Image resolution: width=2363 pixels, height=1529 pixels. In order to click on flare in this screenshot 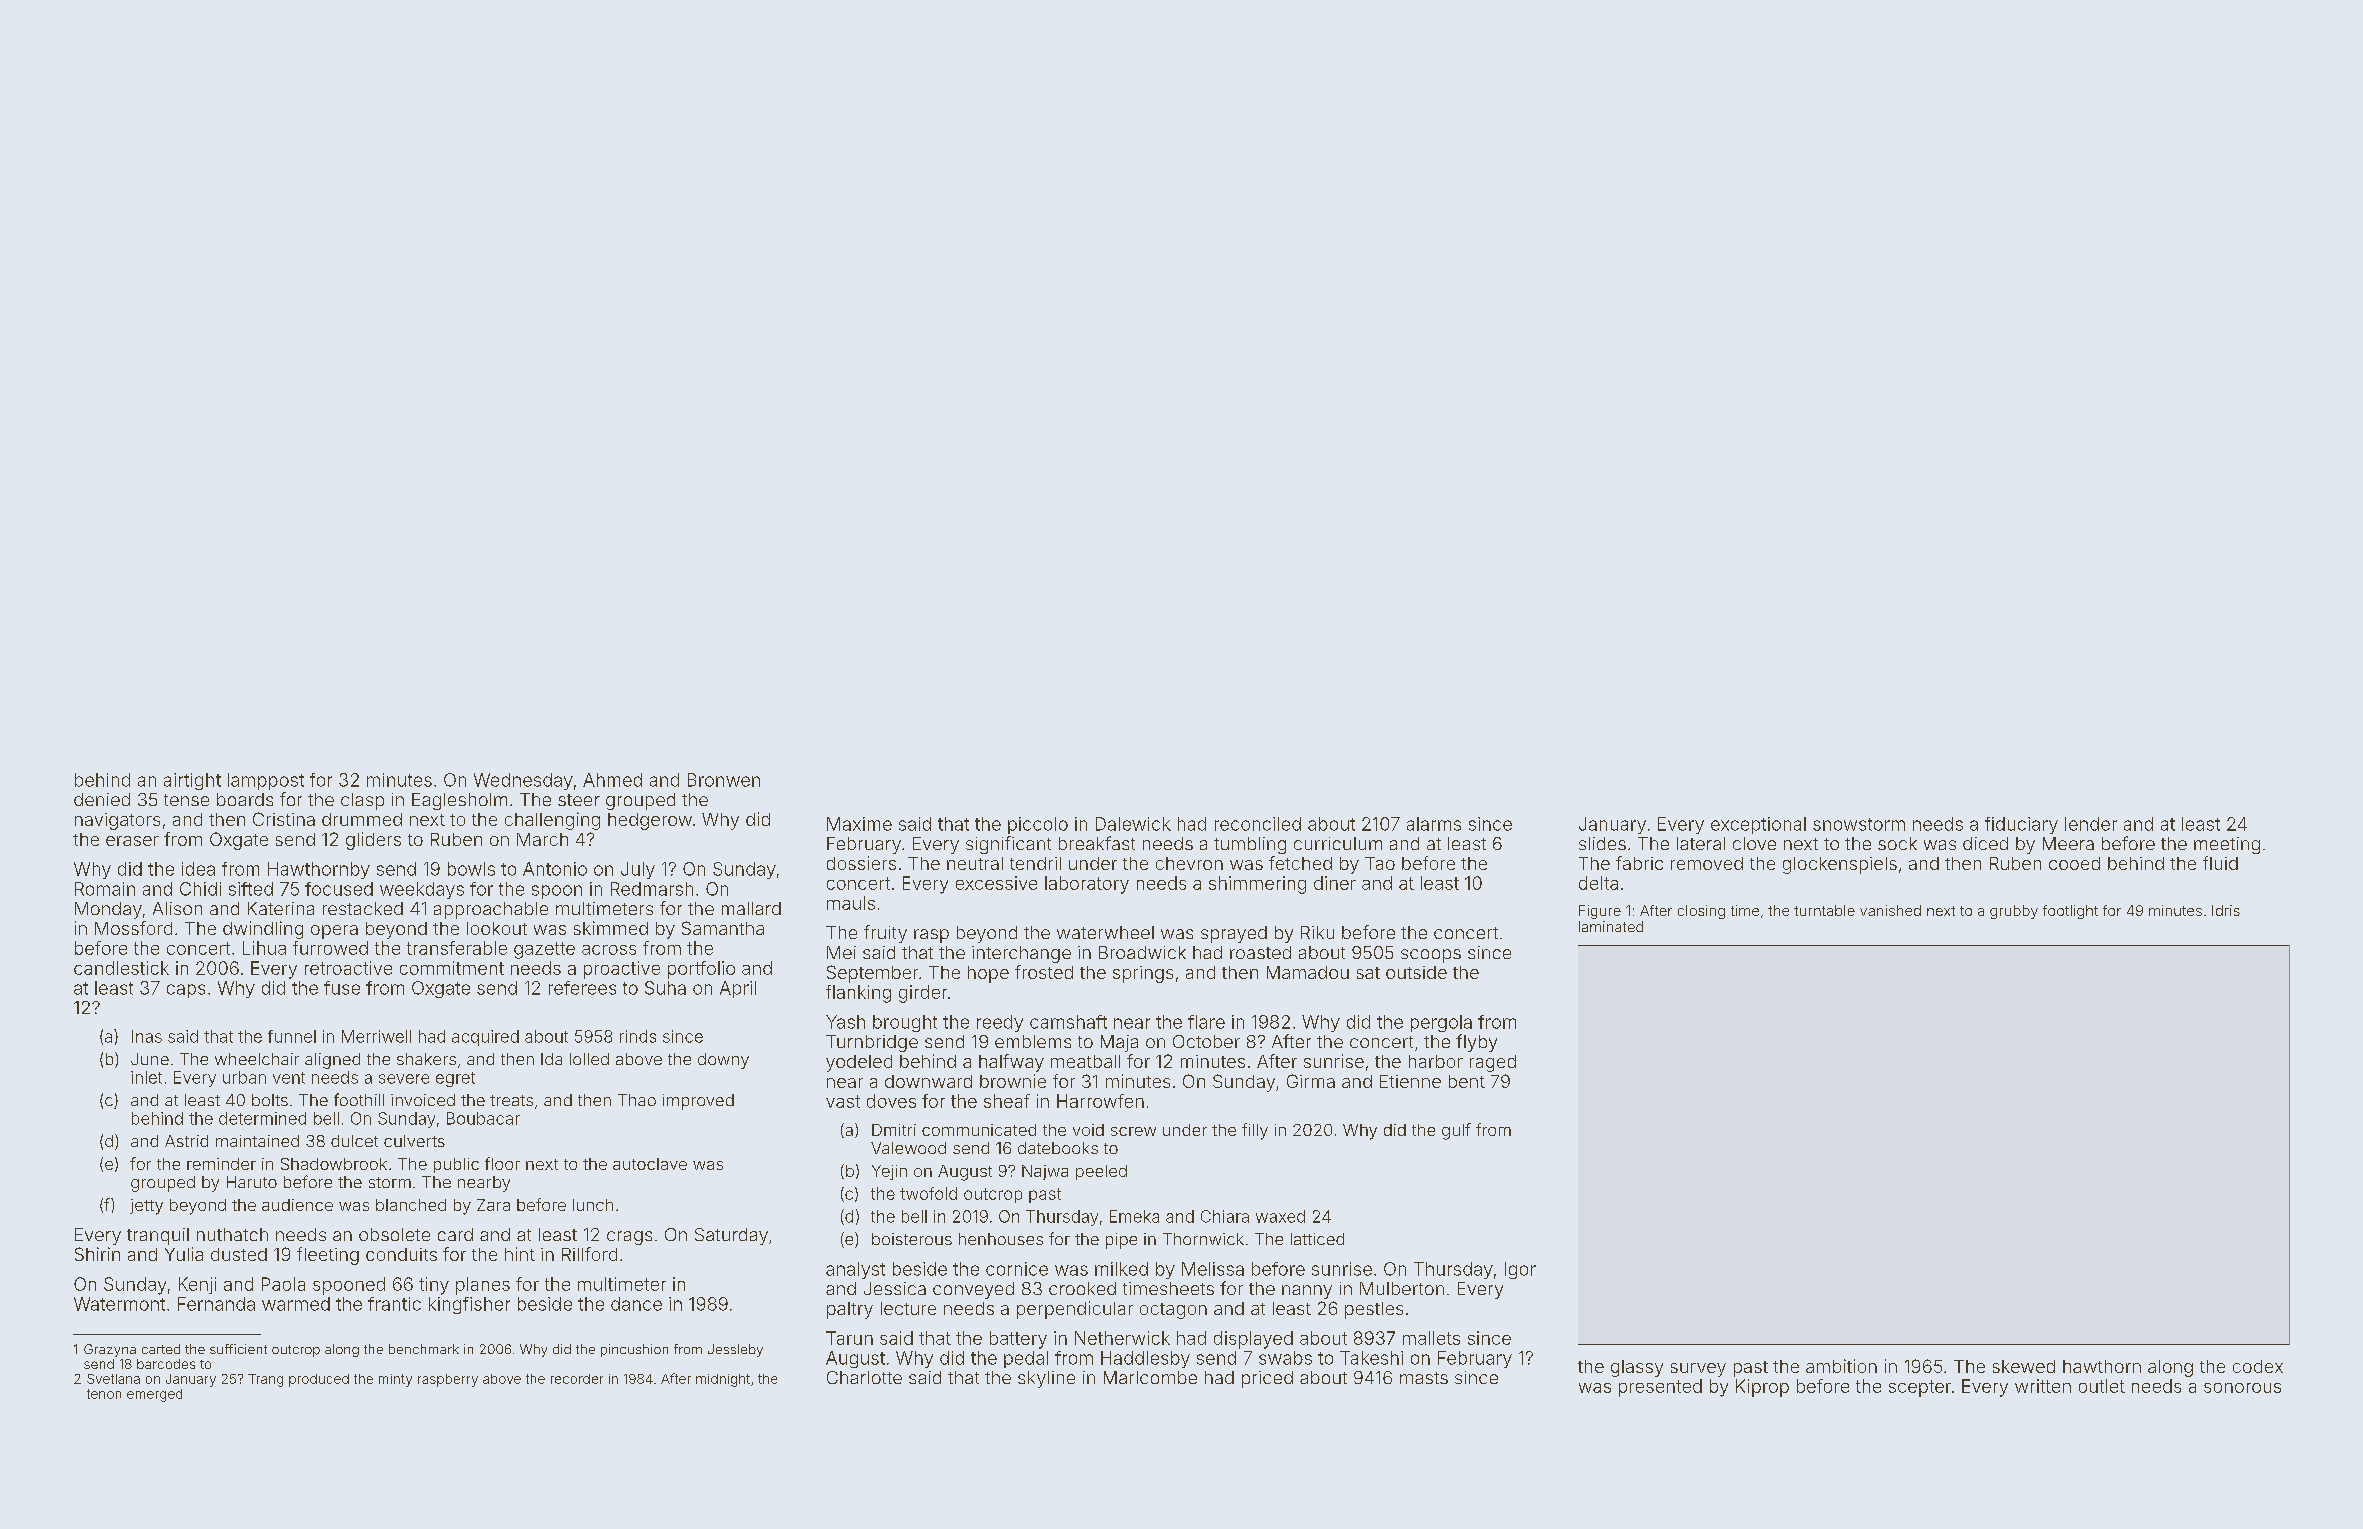, I will do `click(1206, 1022)`.
